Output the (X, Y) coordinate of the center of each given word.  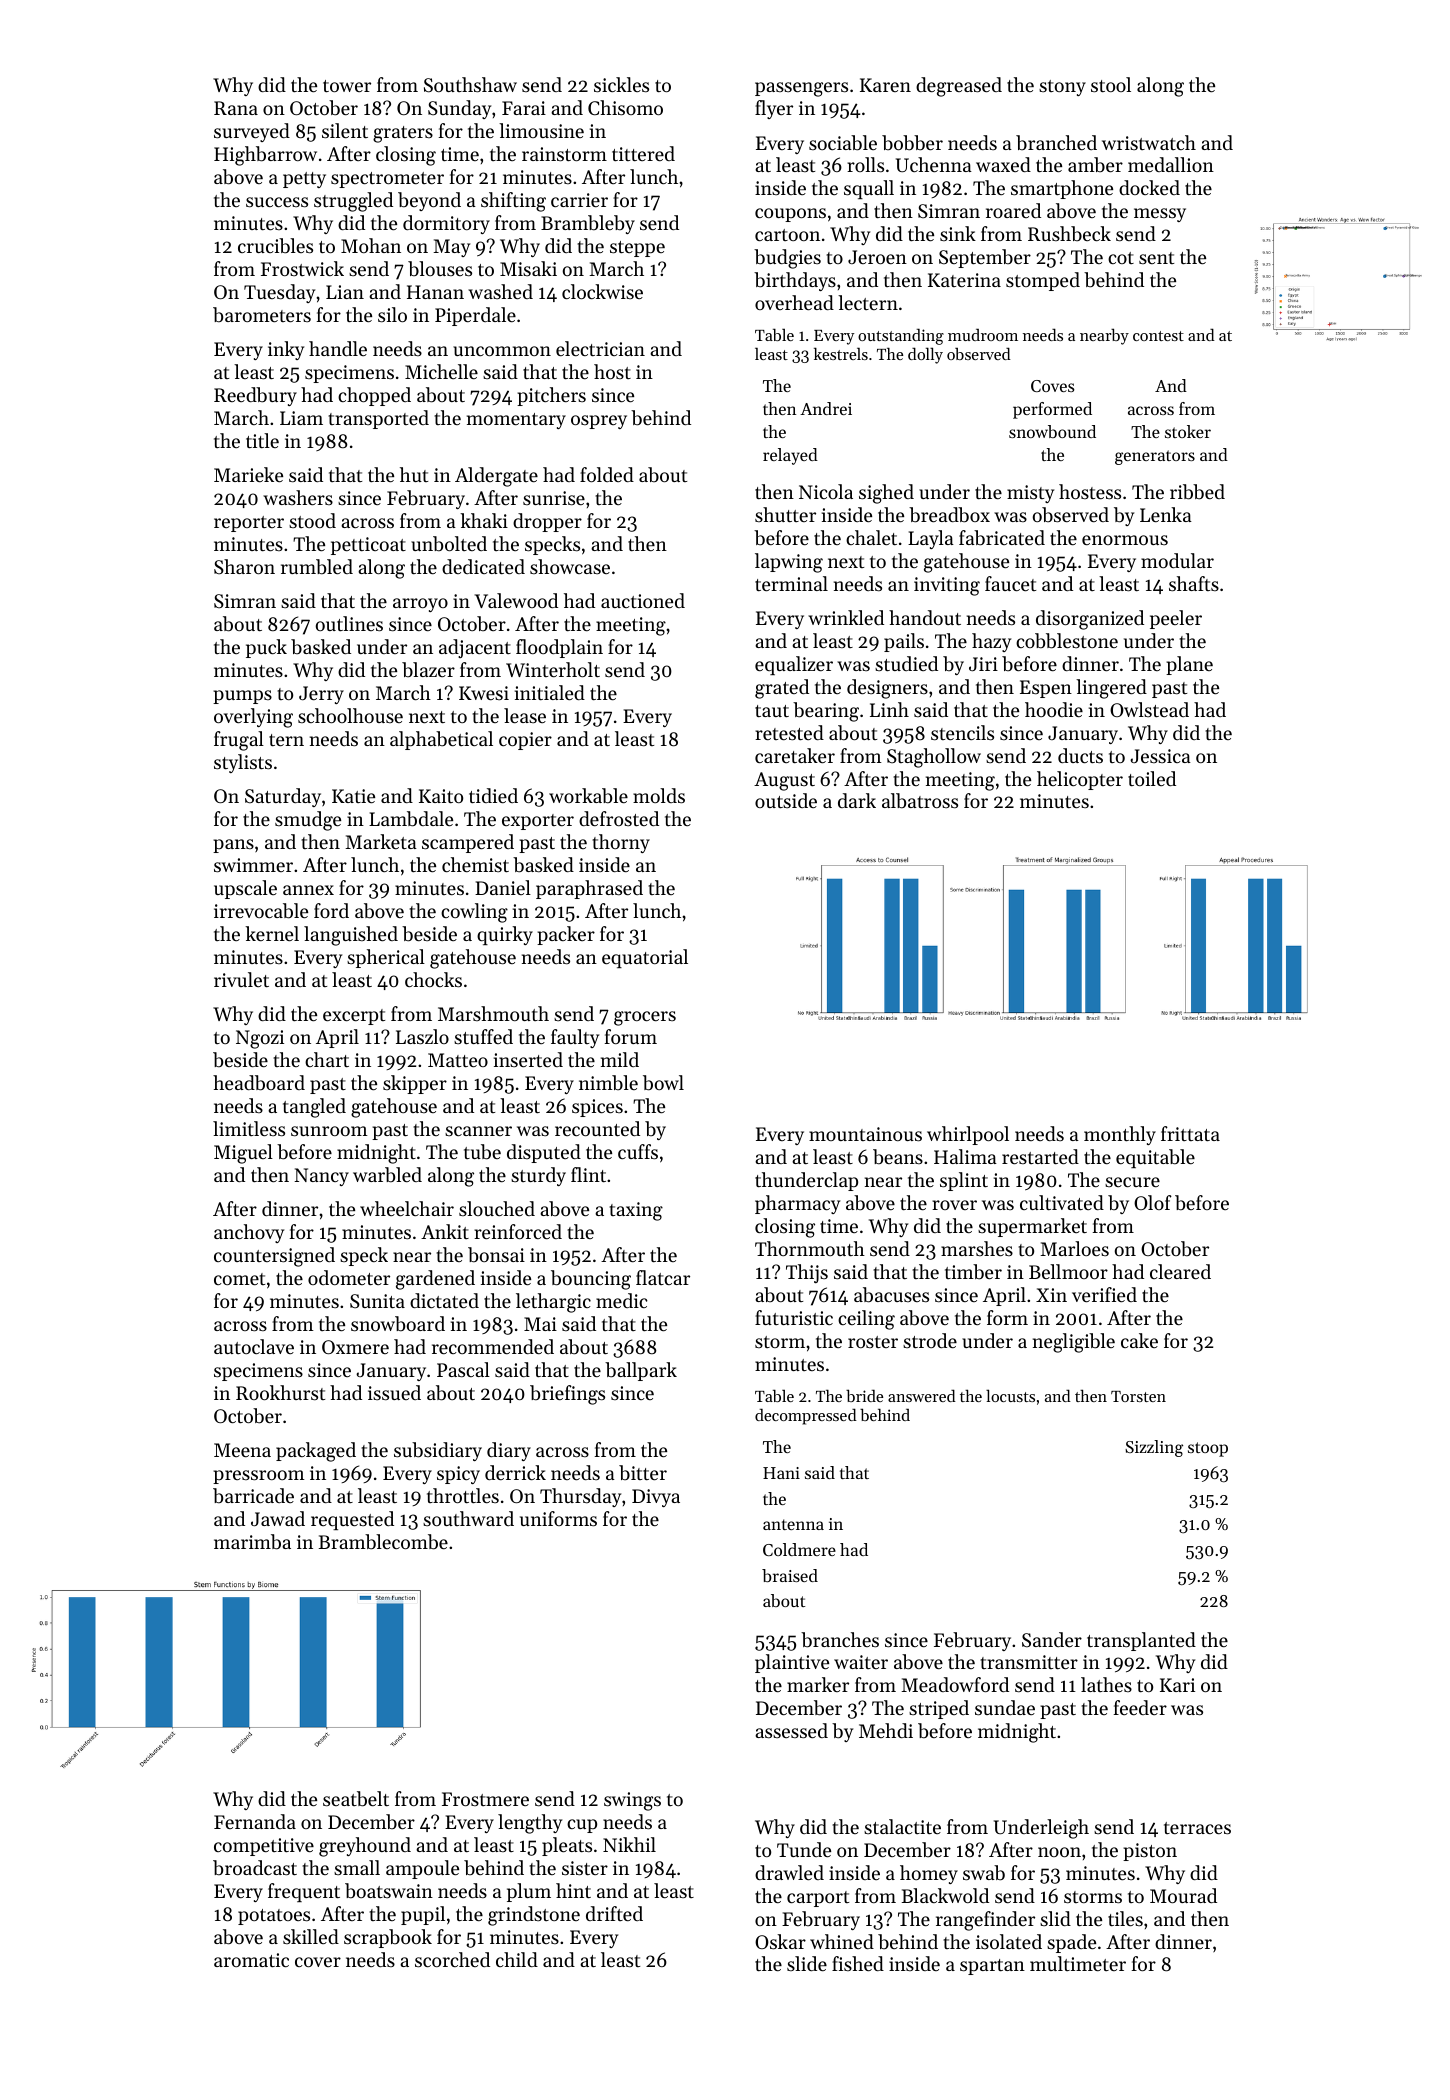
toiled (1152, 778)
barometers (262, 315)
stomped (1043, 281)
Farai (524, 108)
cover (318, 1962)
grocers (645, 1018)
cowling (474, 913)
